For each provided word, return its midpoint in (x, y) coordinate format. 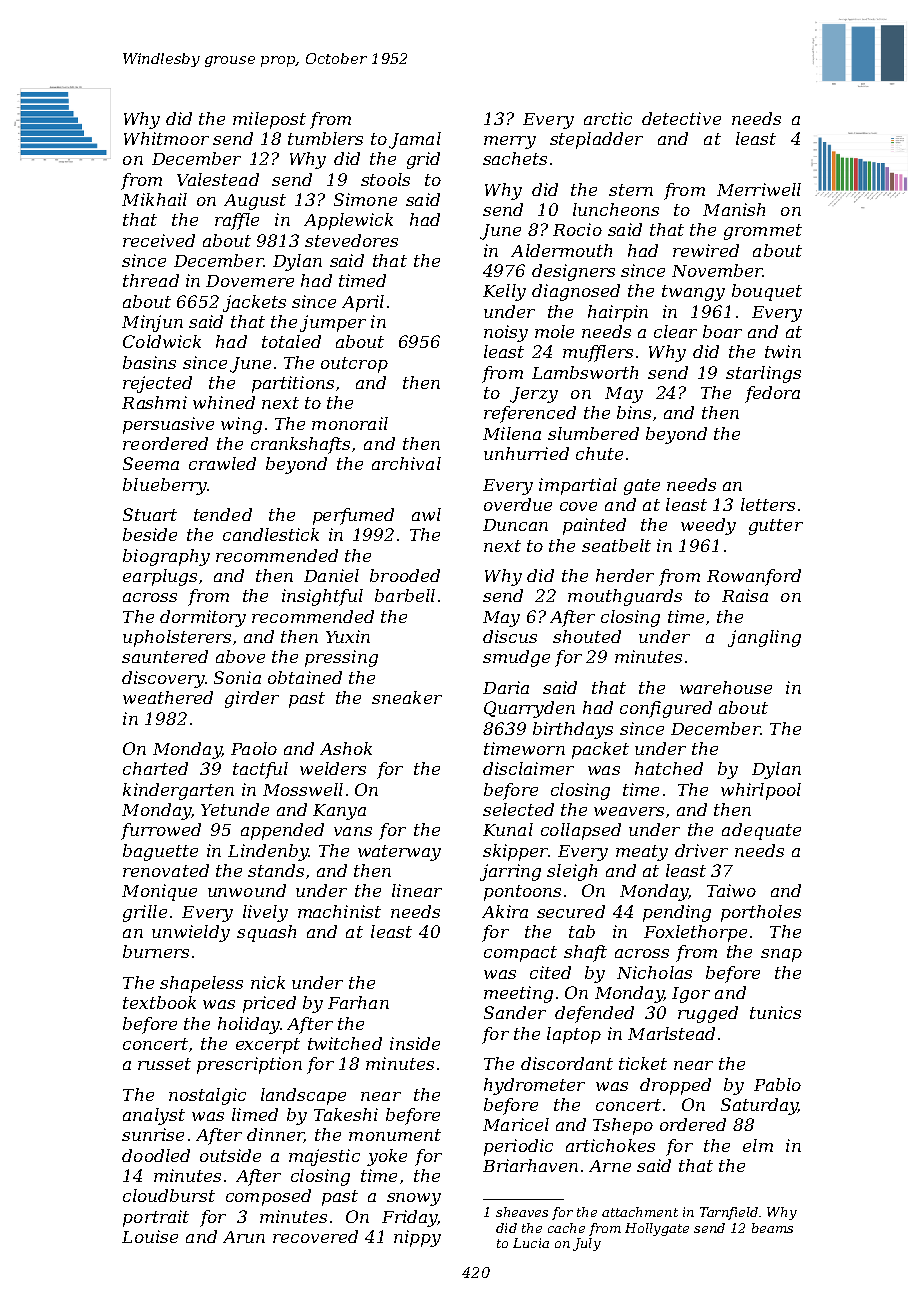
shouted (587, 636)
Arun (244, 1237)
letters (768, 504)
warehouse (726, 687)
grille (145, 913)
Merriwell (759, 189)
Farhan (358, 1002)
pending (677, 913)
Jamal (415, 140)
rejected (157, 384)
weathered (168, 697)
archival (406, 463)
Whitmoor (166, 138)
